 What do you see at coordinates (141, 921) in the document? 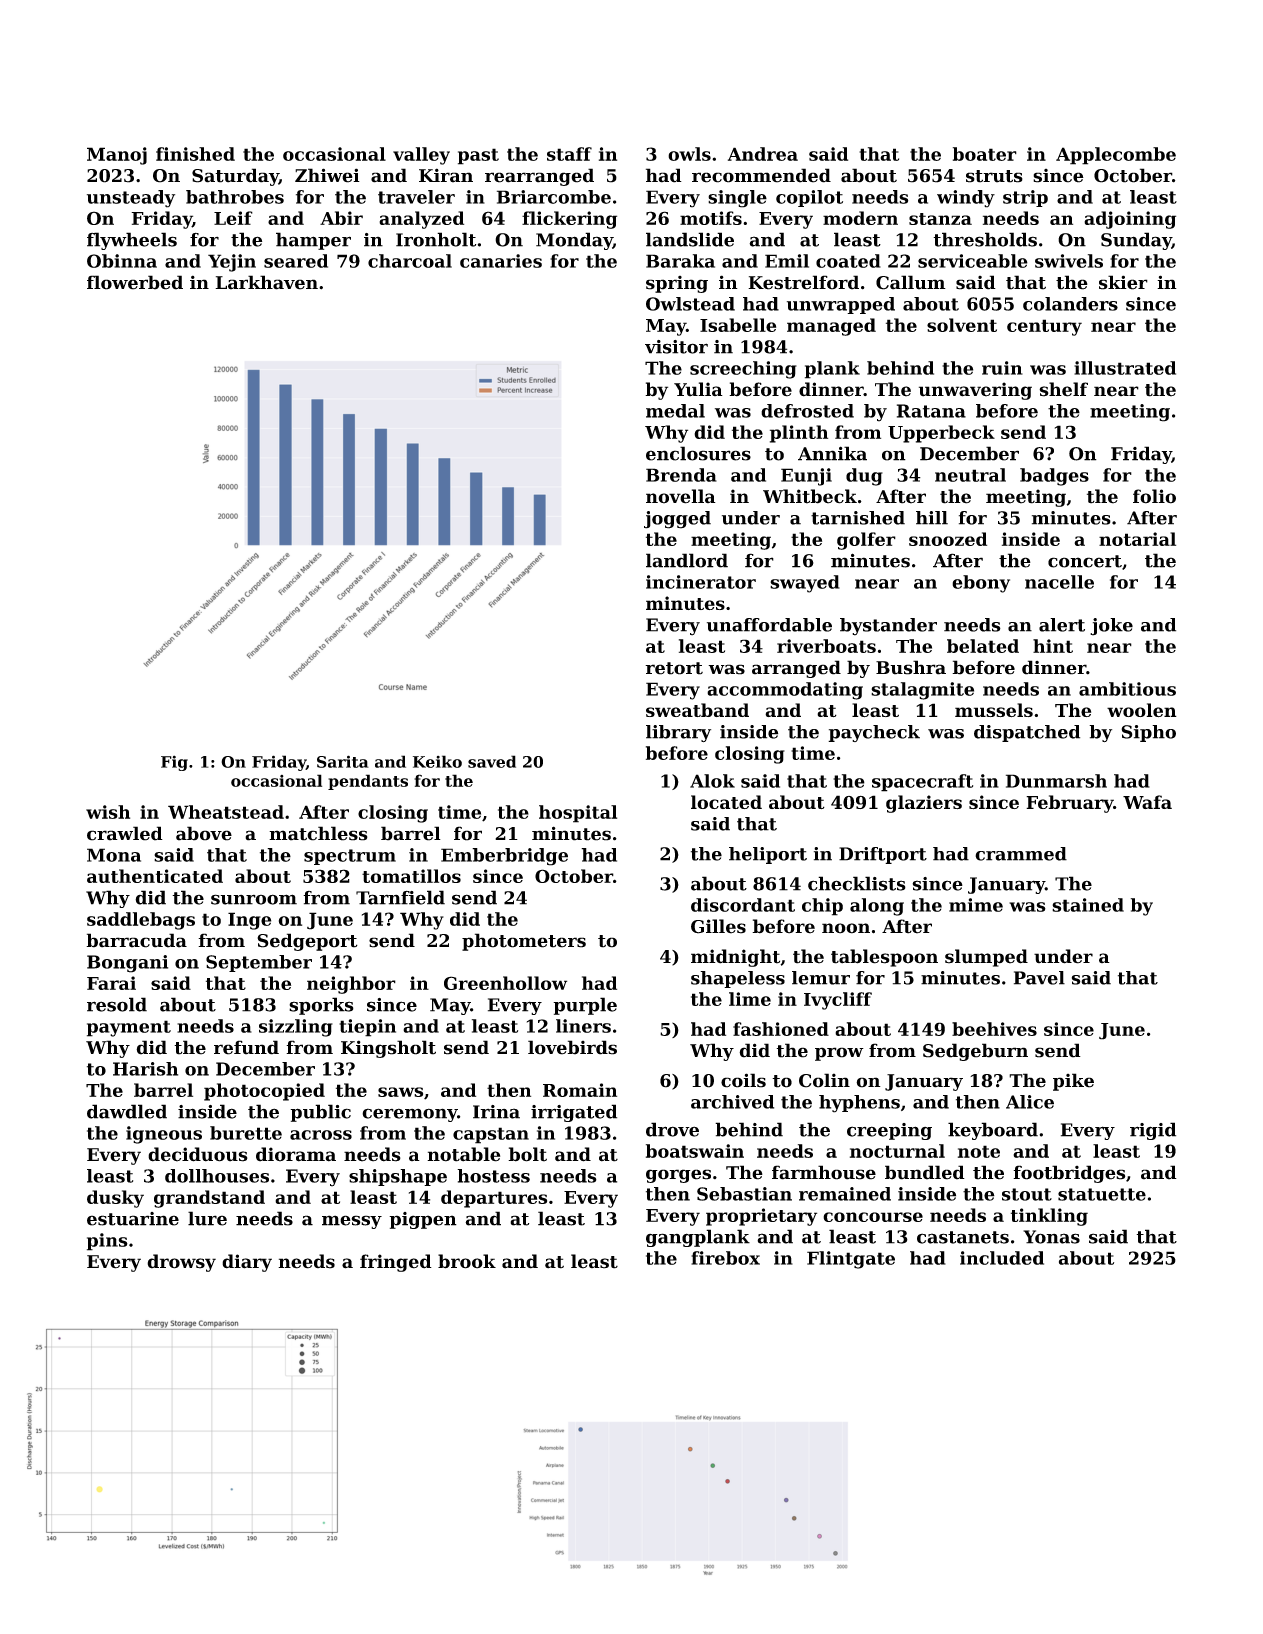
I see `saddlebags` at bounding box center [141, 921].
